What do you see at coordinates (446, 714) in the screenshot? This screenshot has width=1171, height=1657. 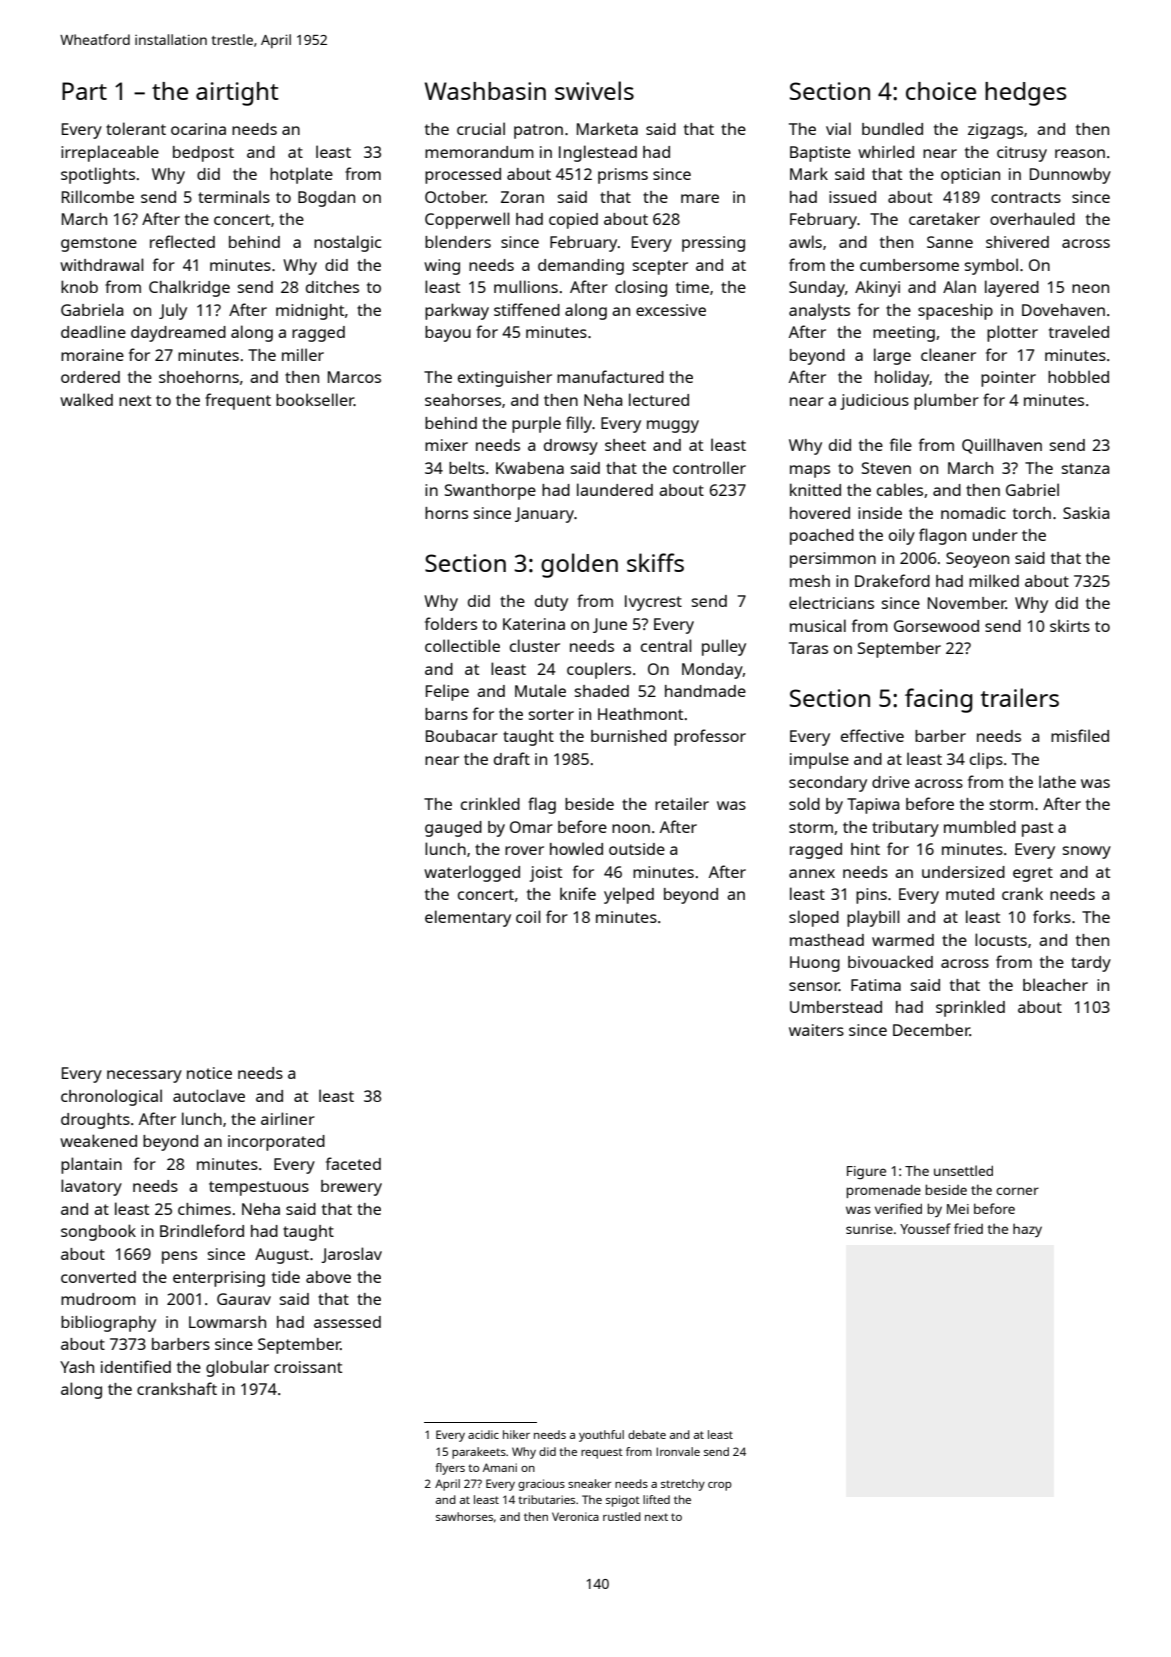 I see `barns` at bounding box center [446, 714].
